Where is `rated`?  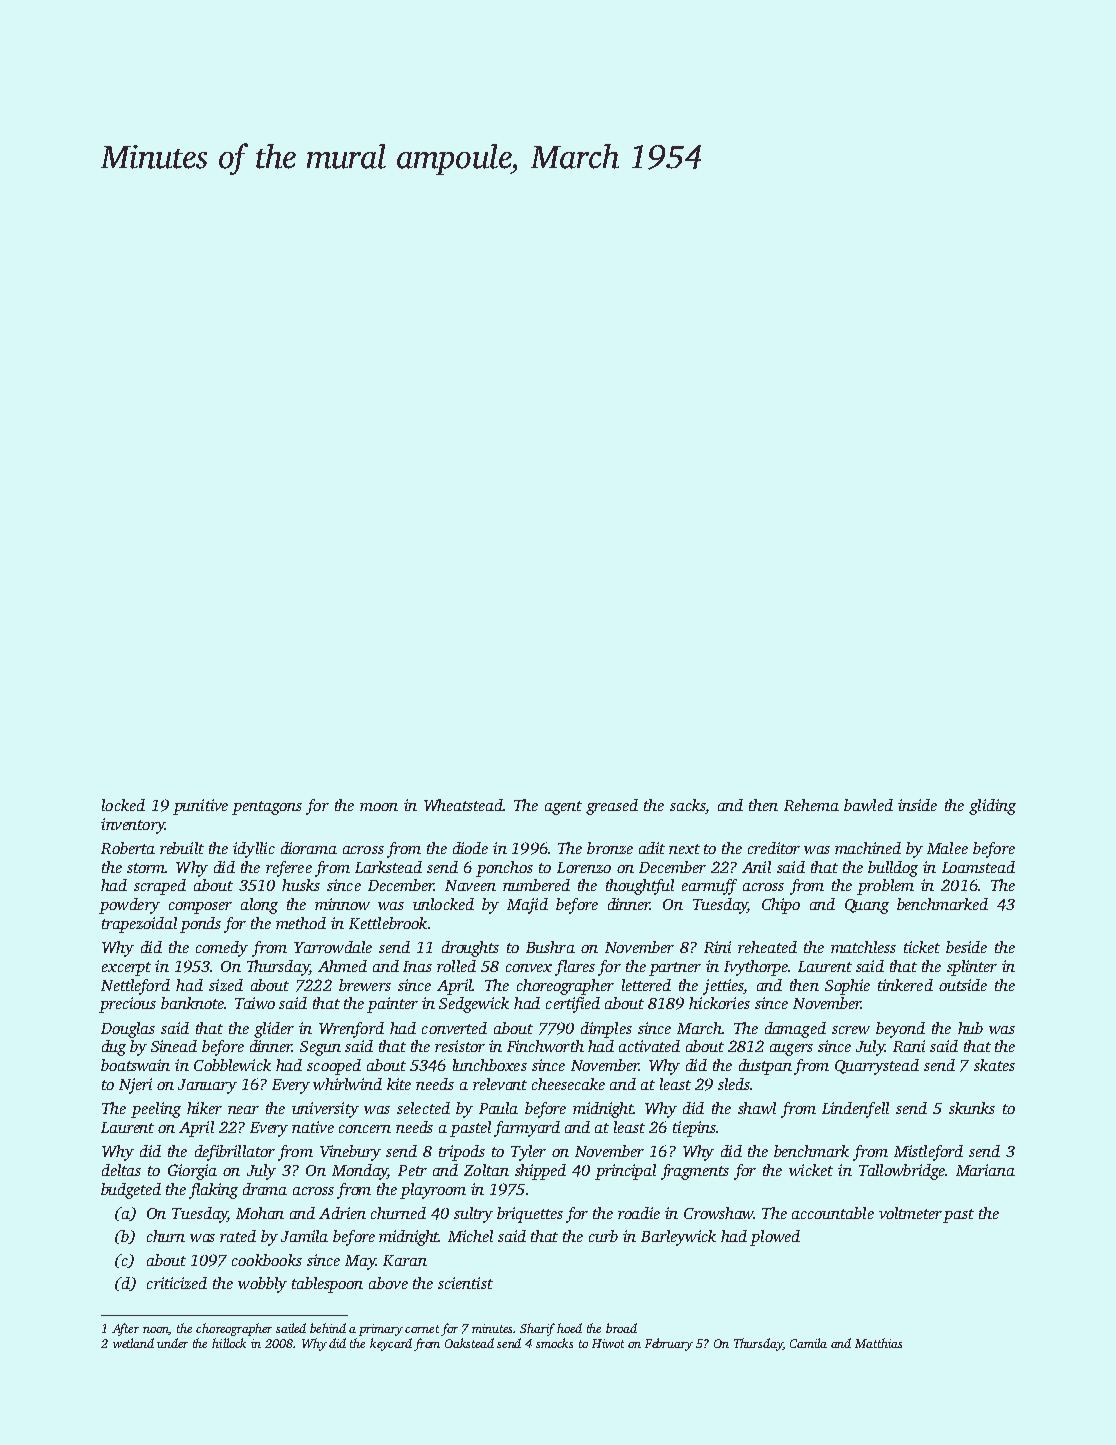
rated is located at coordinates (238, 1236).
